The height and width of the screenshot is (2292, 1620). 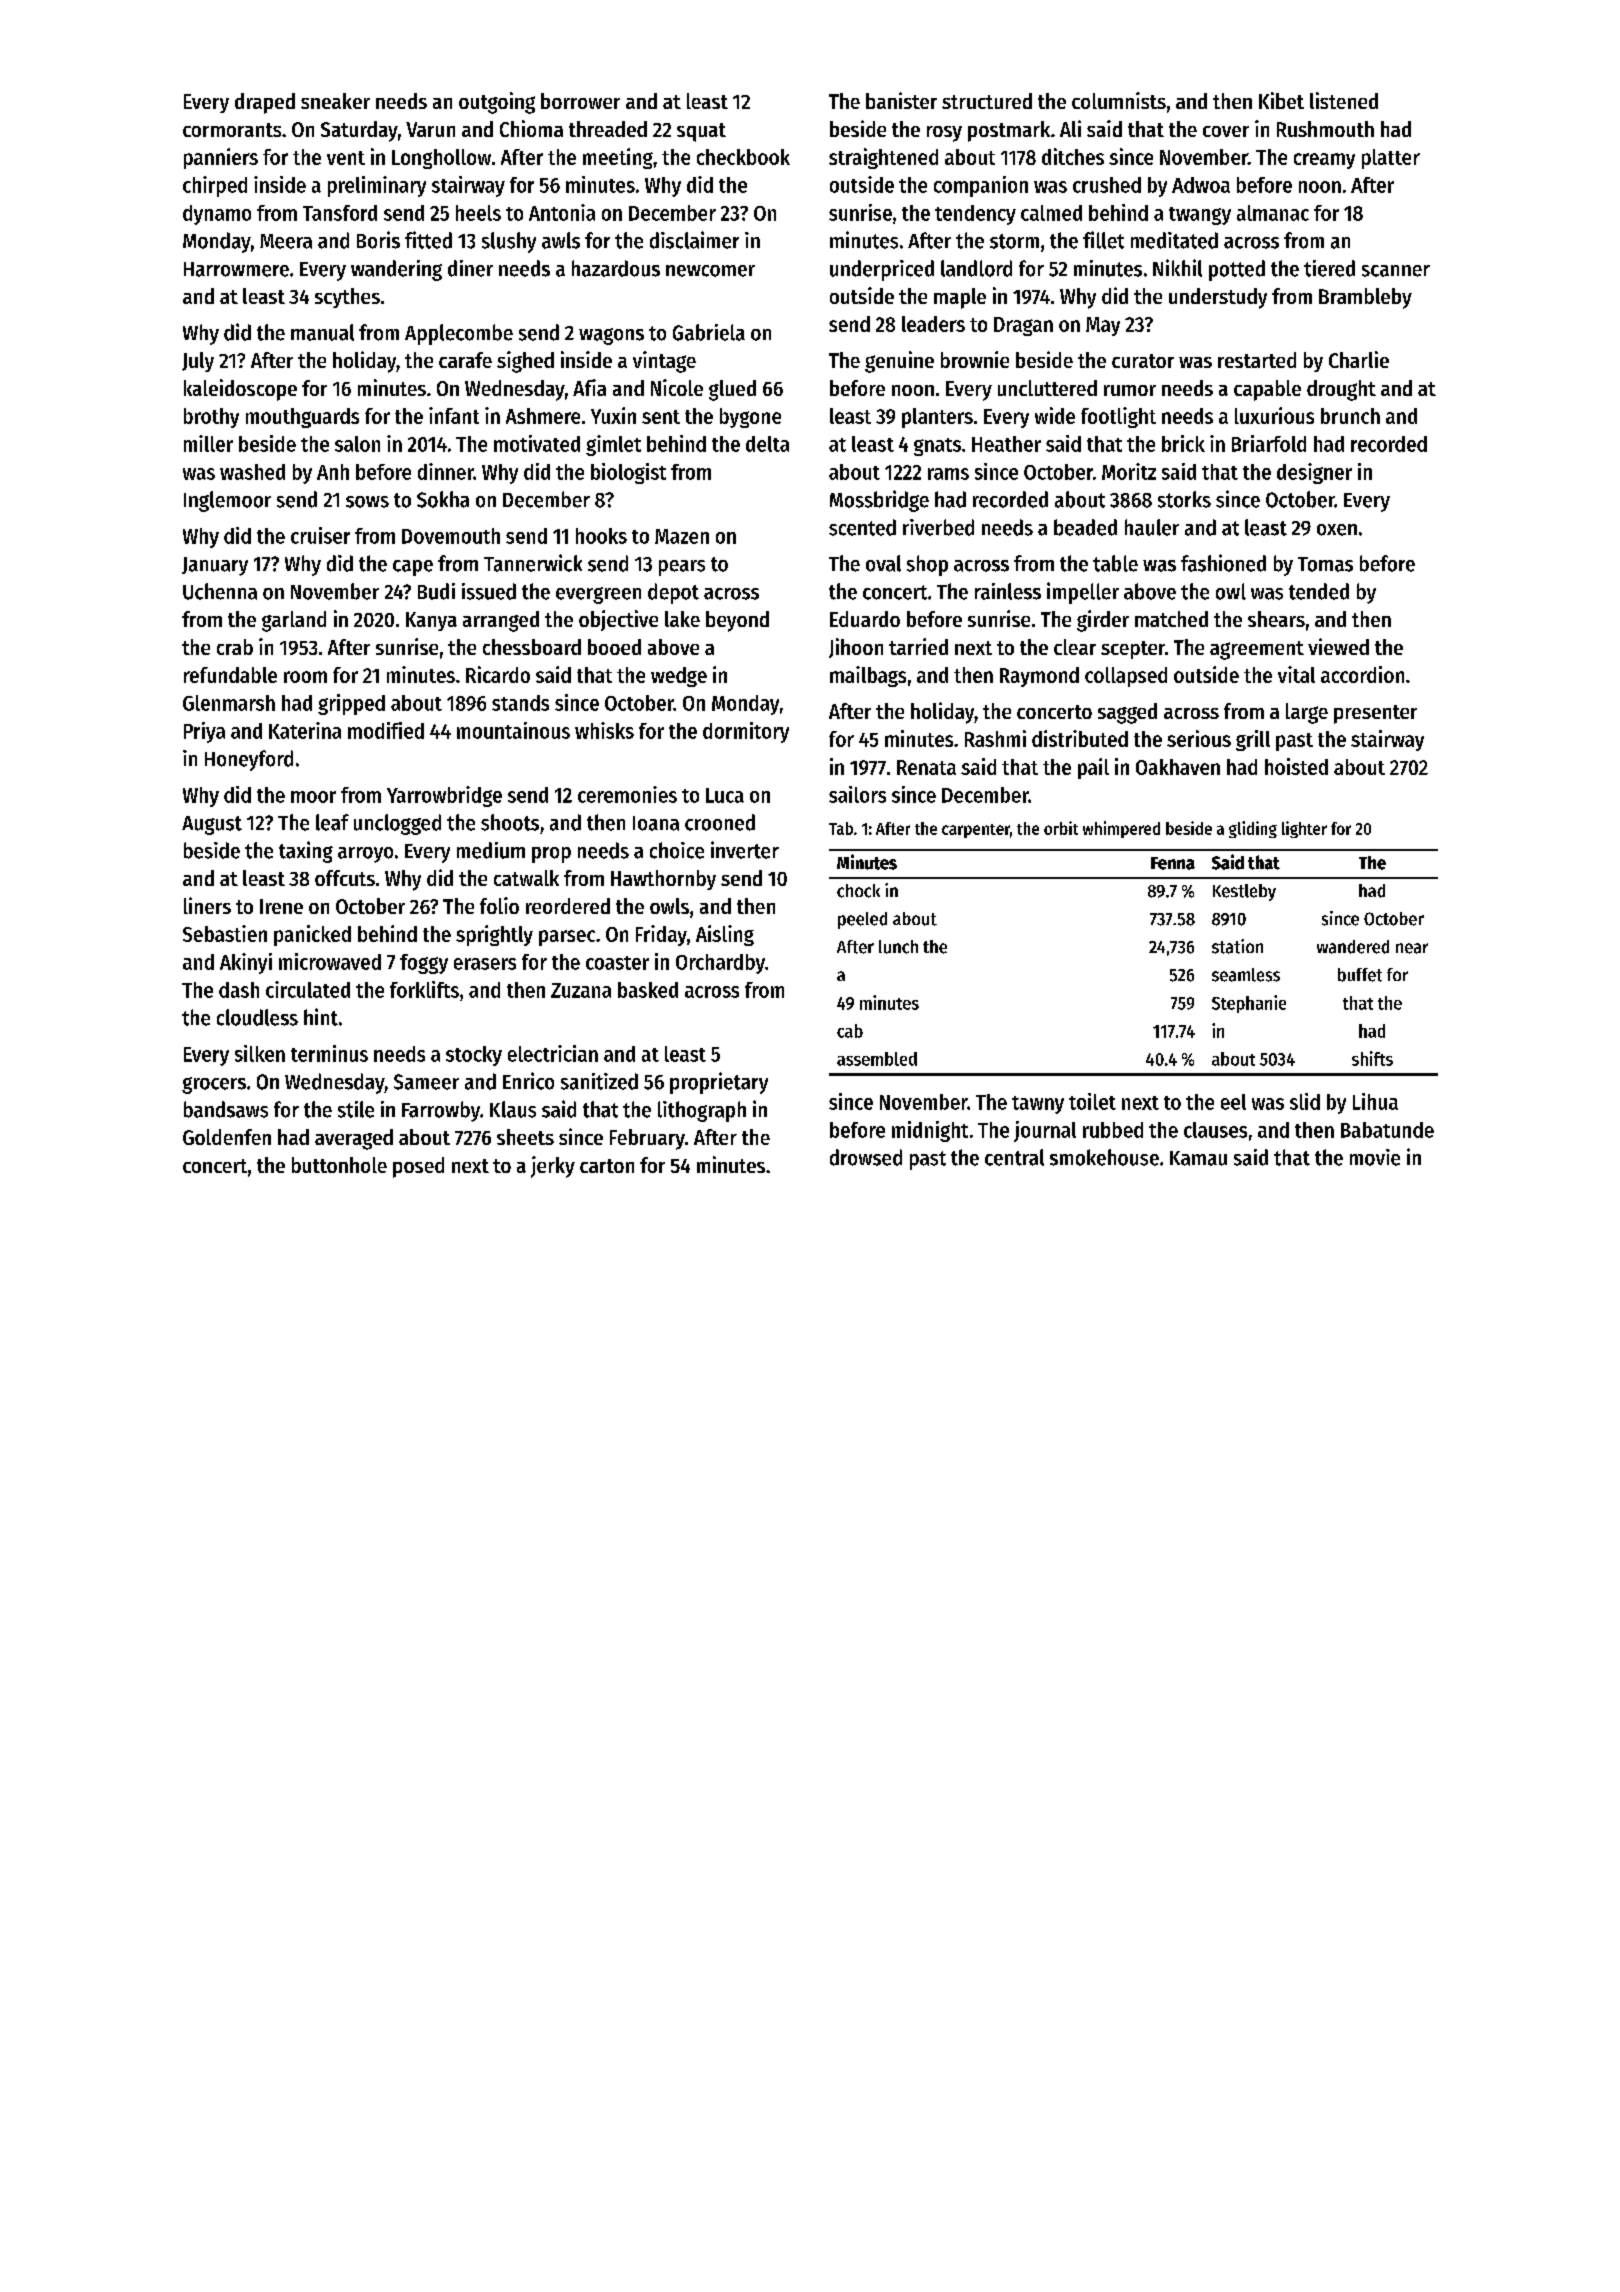 What do you see at coordinates (236, 269) in the screenshot?
I see `Harrowmere` at bounding box center [236, 269].
